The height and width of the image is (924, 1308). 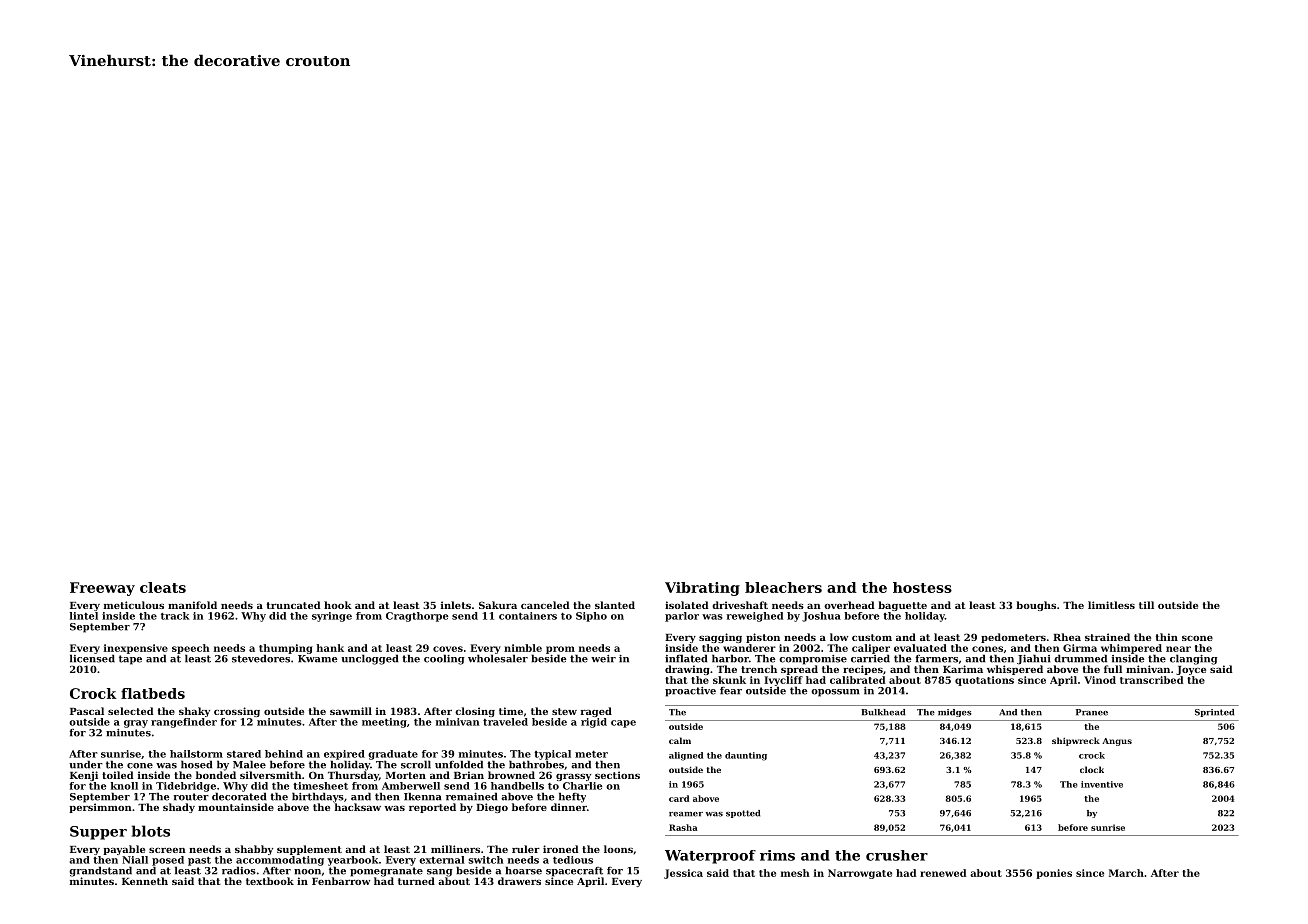 What do you see at coordinates (124, 850) in the image?
I see `payable` at bounding box center [124, 850].
